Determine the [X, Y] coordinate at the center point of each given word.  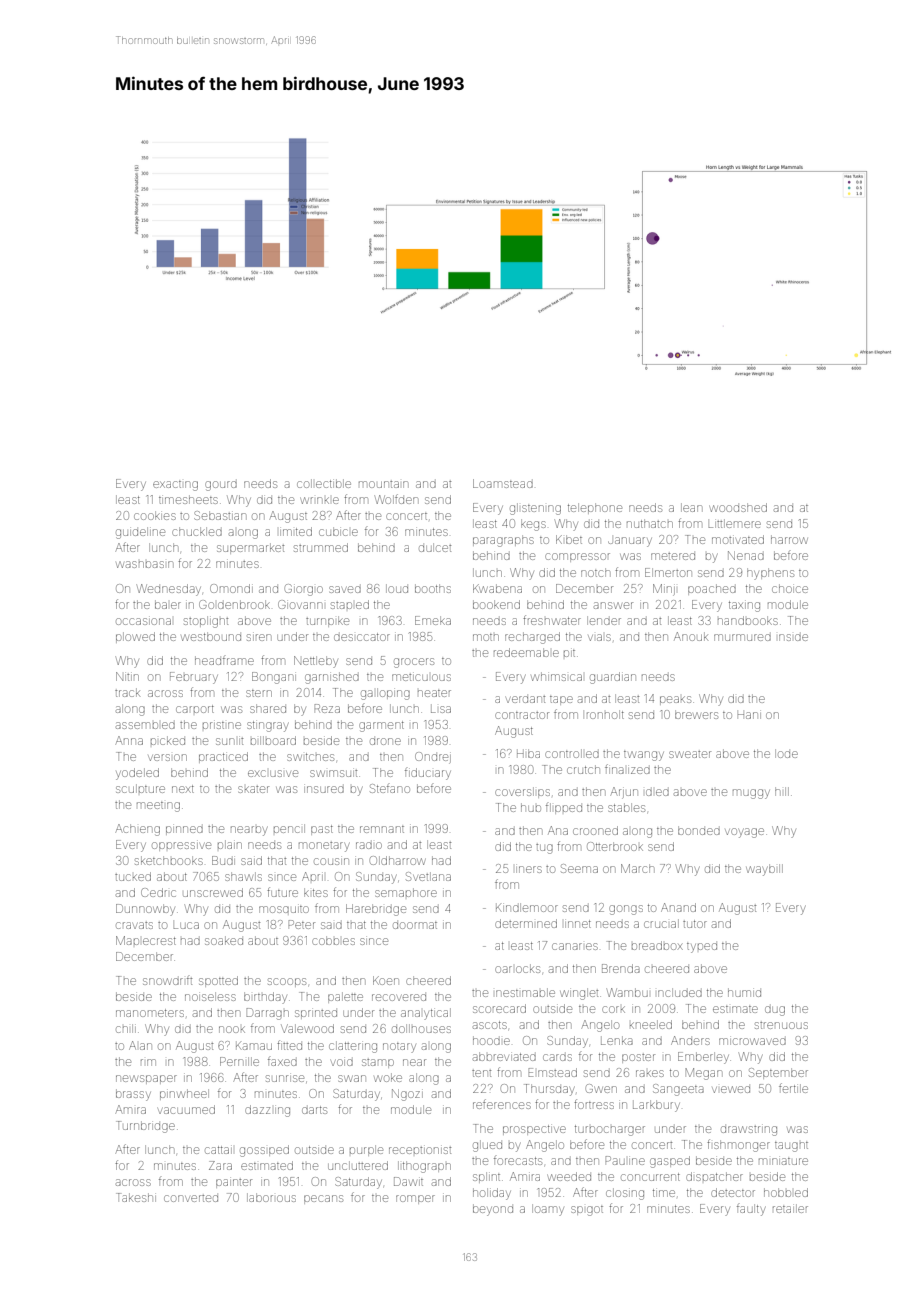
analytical [426, 1014]
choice [790, 588]
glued [487, 1146]
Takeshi [136, 1197]
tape [561, 700]
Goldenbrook [234, 604]
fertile [793, 1088]
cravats [134, 925]
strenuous [781, 1025]
